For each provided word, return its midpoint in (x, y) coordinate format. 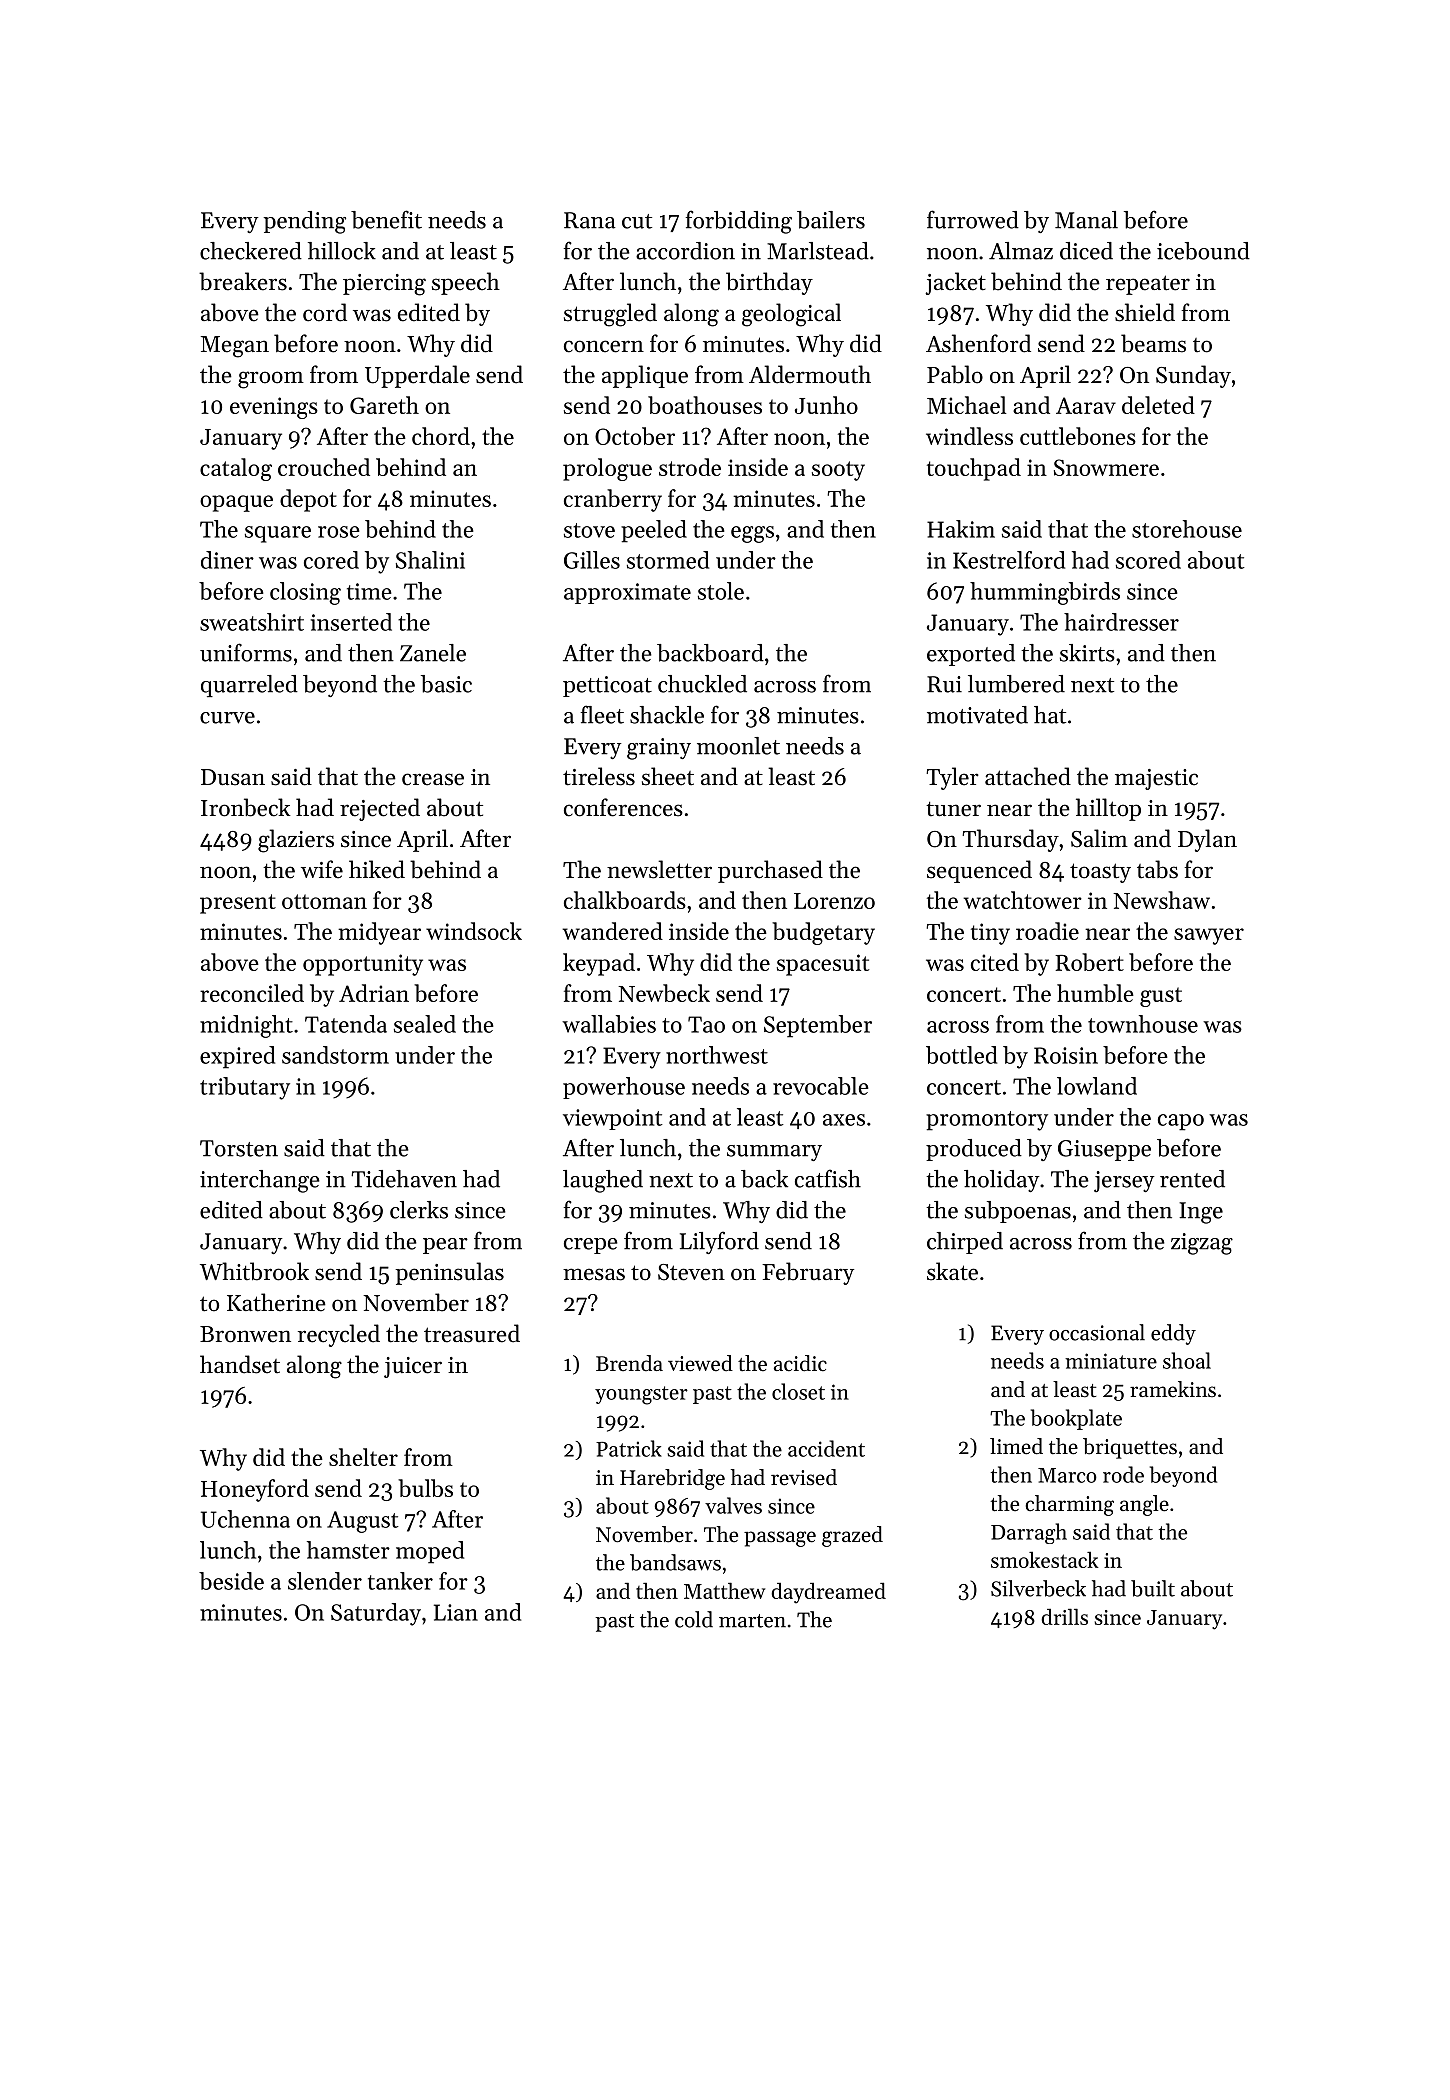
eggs (752, 534)
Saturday (376, 1614)
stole (721, 591)
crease (433, 779)
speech (466, 283)
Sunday (1193, 376)
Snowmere (1106, 467)
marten (752, 1621)
